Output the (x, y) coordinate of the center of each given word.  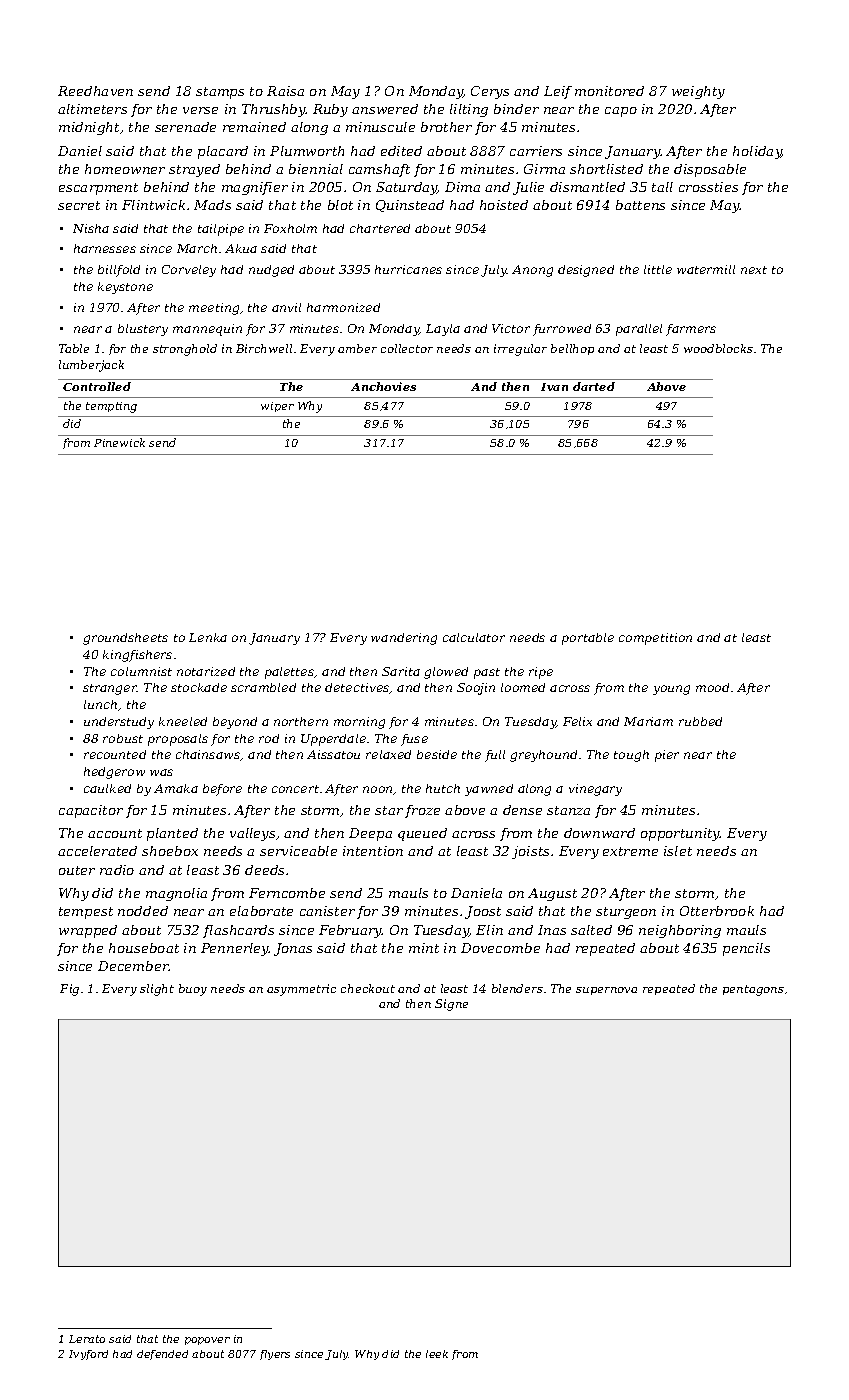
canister (327, 911)
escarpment (98, 189)
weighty (698, 92)
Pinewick (119, 442)
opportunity (680, 834)
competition (655, 639)
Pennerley (235, 949)
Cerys (490, 92)
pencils (746, 949)
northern (301, 721)
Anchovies (383, 386)
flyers (275, 1355)
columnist (141, 671)
